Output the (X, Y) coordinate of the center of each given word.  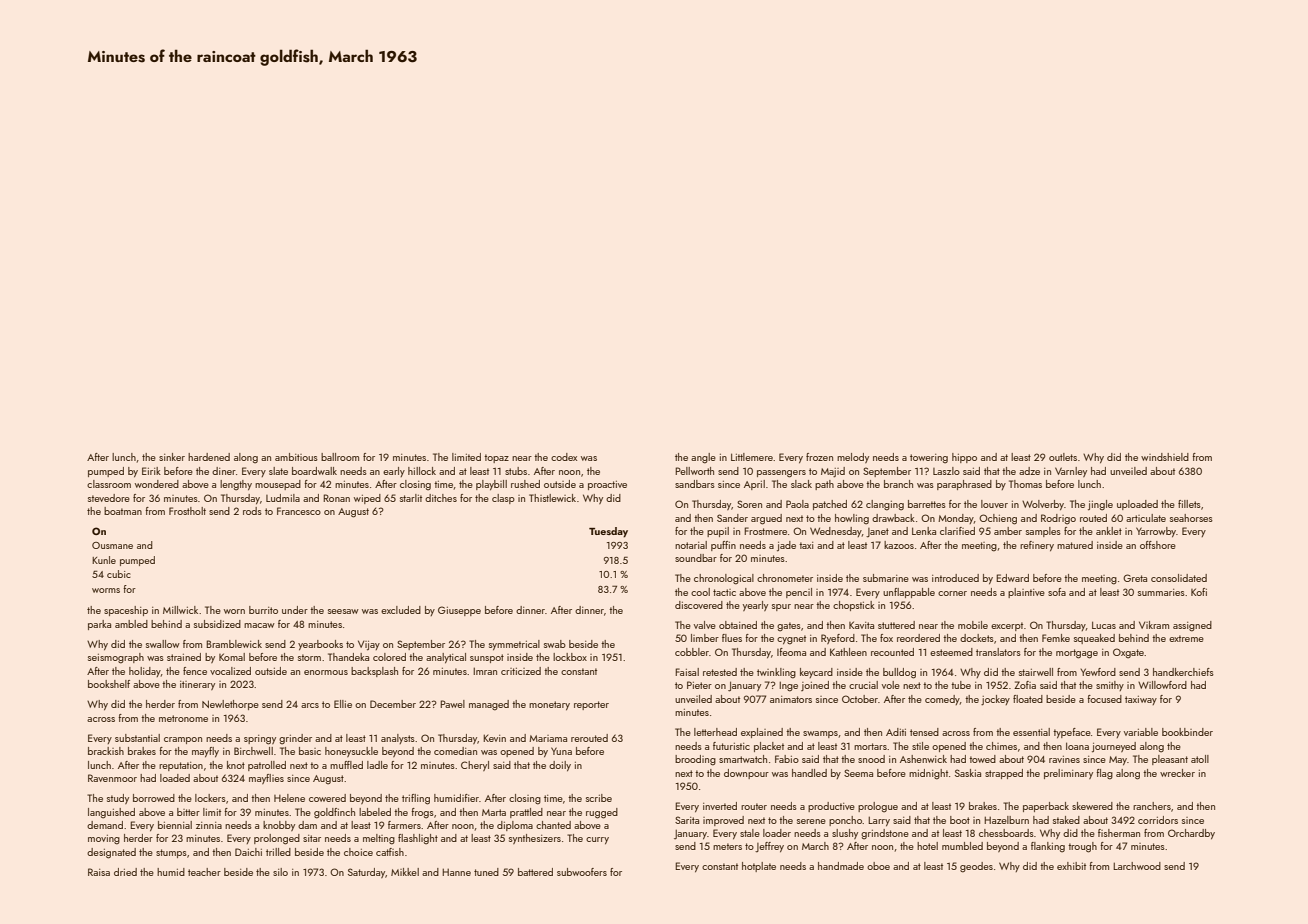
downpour (746, 774)
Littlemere (752, 457)
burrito (263, 610)
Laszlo (946, 471)
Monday (956, 519)
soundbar (696, 558)
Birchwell (253, 751)
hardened (209, 457)
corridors (1158, 820)
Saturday (367, 873)
